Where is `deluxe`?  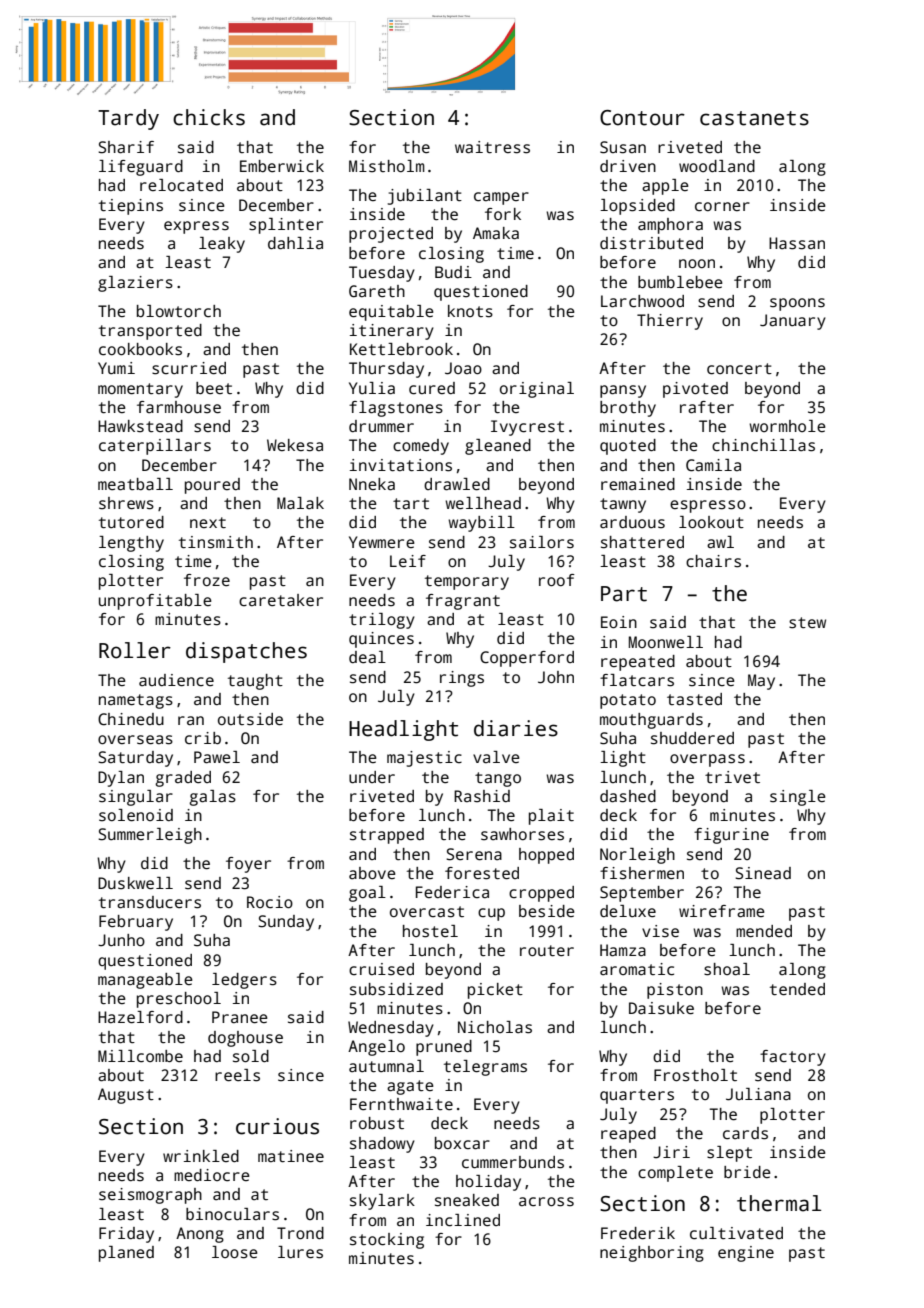
deluxe is located at coordinates (628, 911).
